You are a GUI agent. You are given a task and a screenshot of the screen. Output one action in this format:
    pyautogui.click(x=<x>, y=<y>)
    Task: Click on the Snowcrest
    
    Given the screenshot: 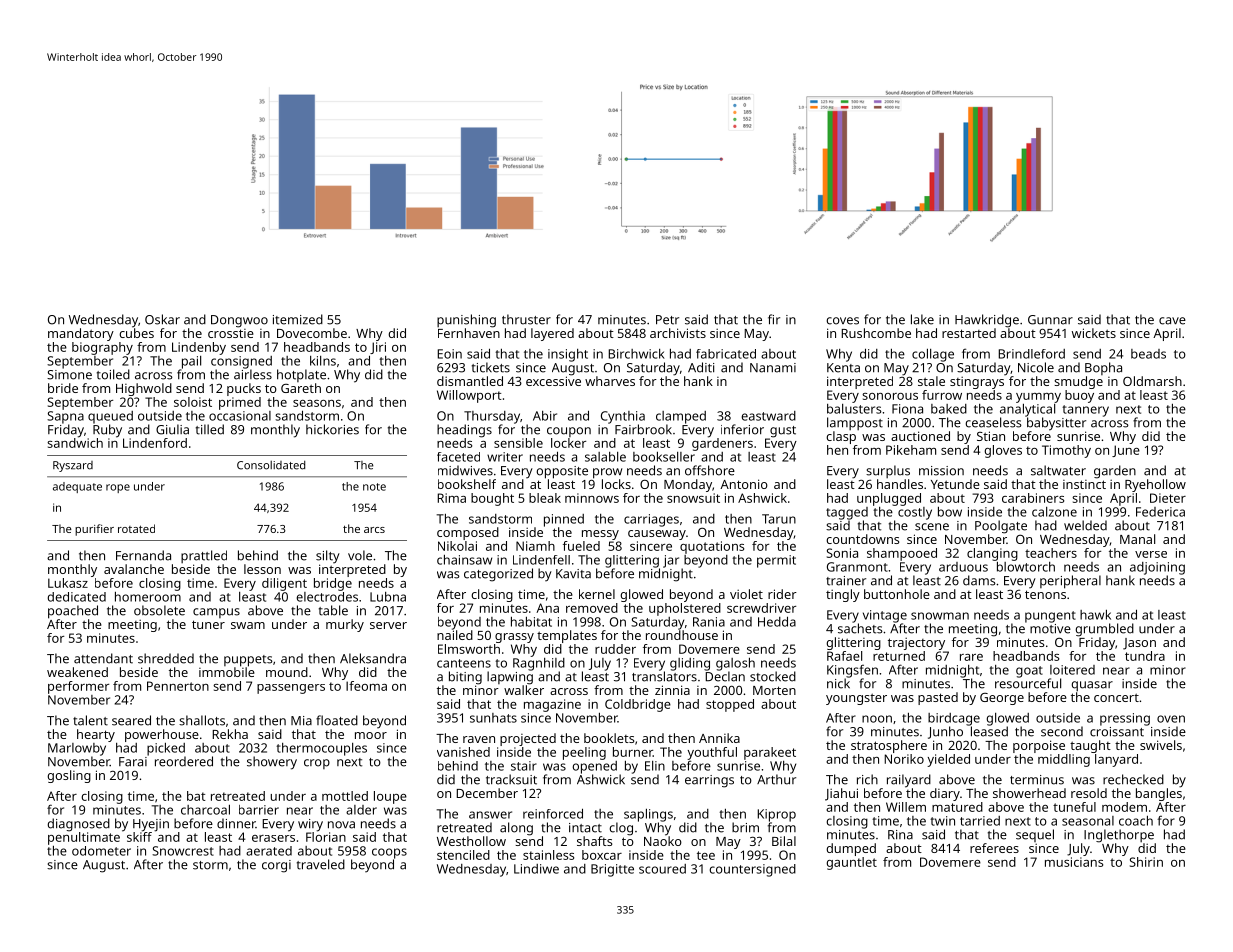 What is the action you would take?
    pyautogui.click(x=183, y=851)
